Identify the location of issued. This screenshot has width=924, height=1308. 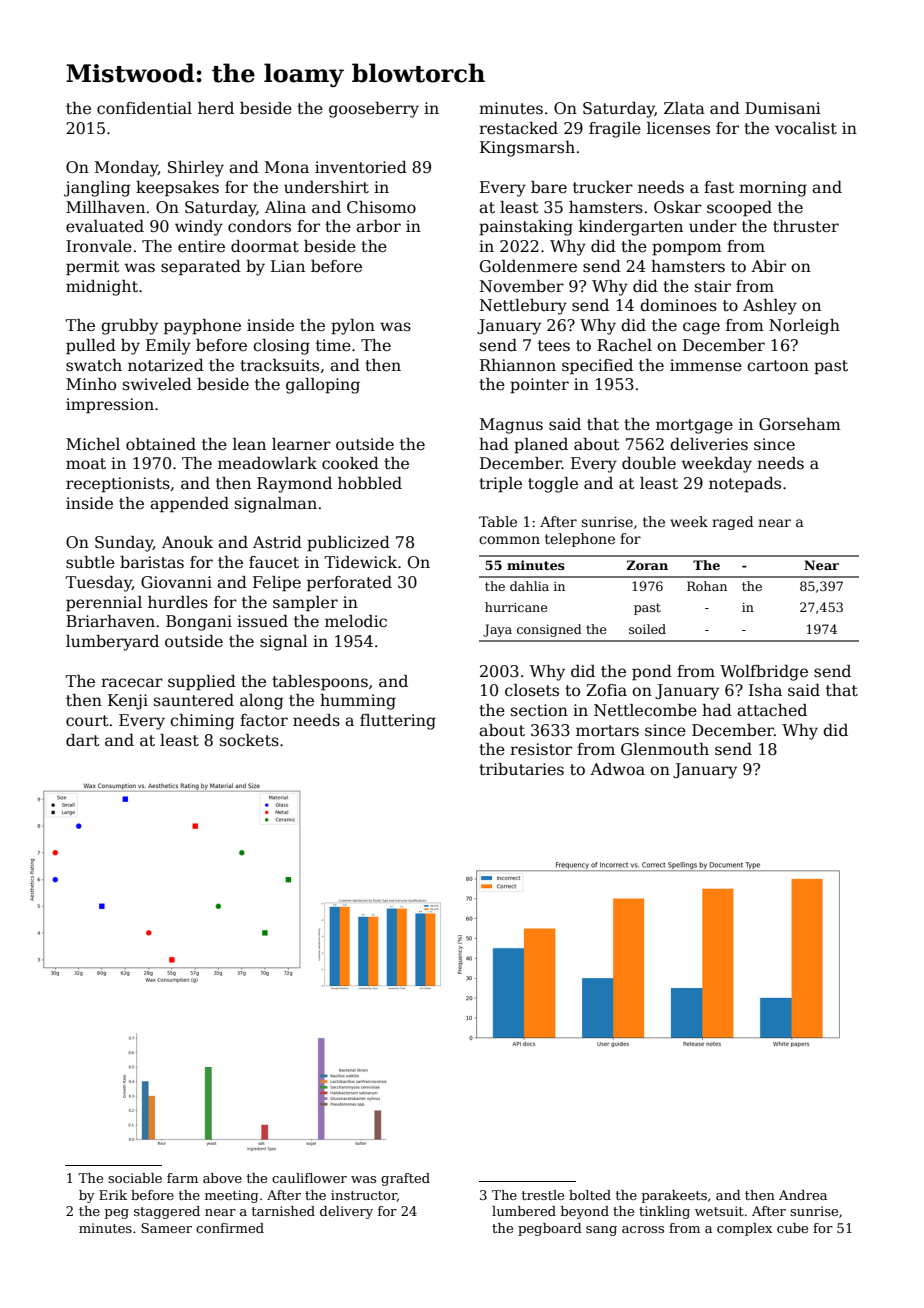
(262, 621).
